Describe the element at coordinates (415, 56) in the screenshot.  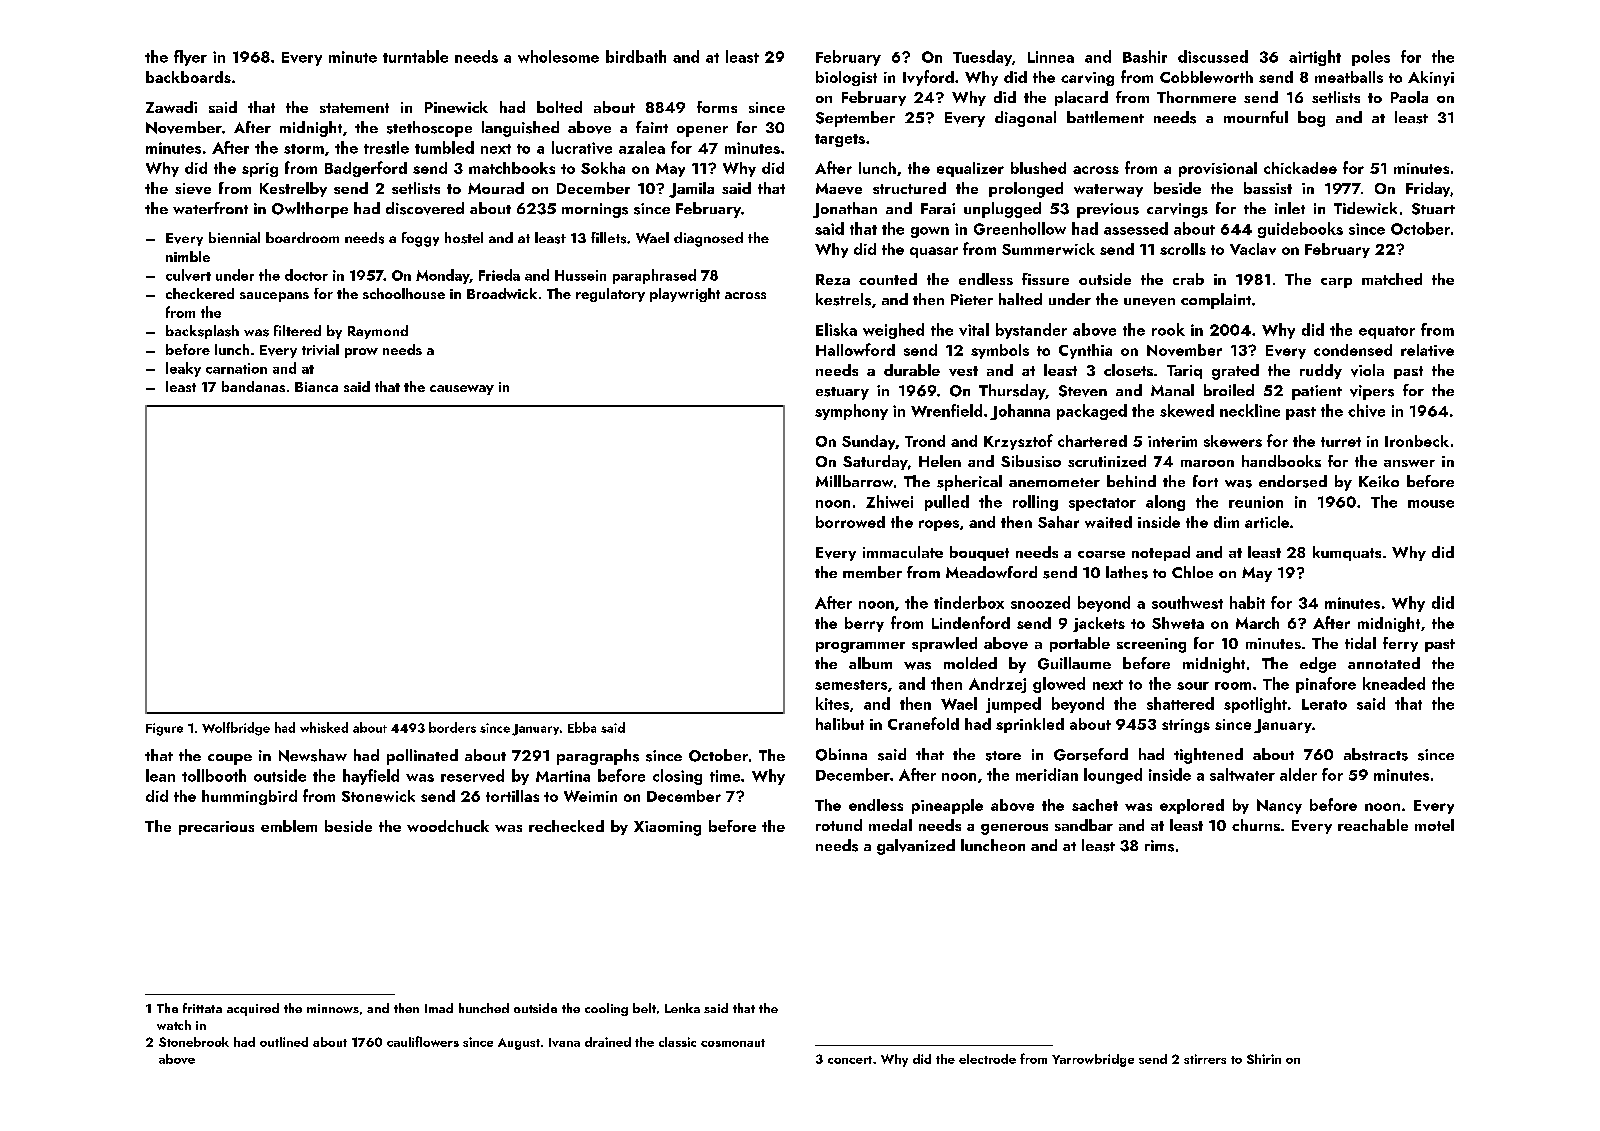
I see `turntable` at that location.
